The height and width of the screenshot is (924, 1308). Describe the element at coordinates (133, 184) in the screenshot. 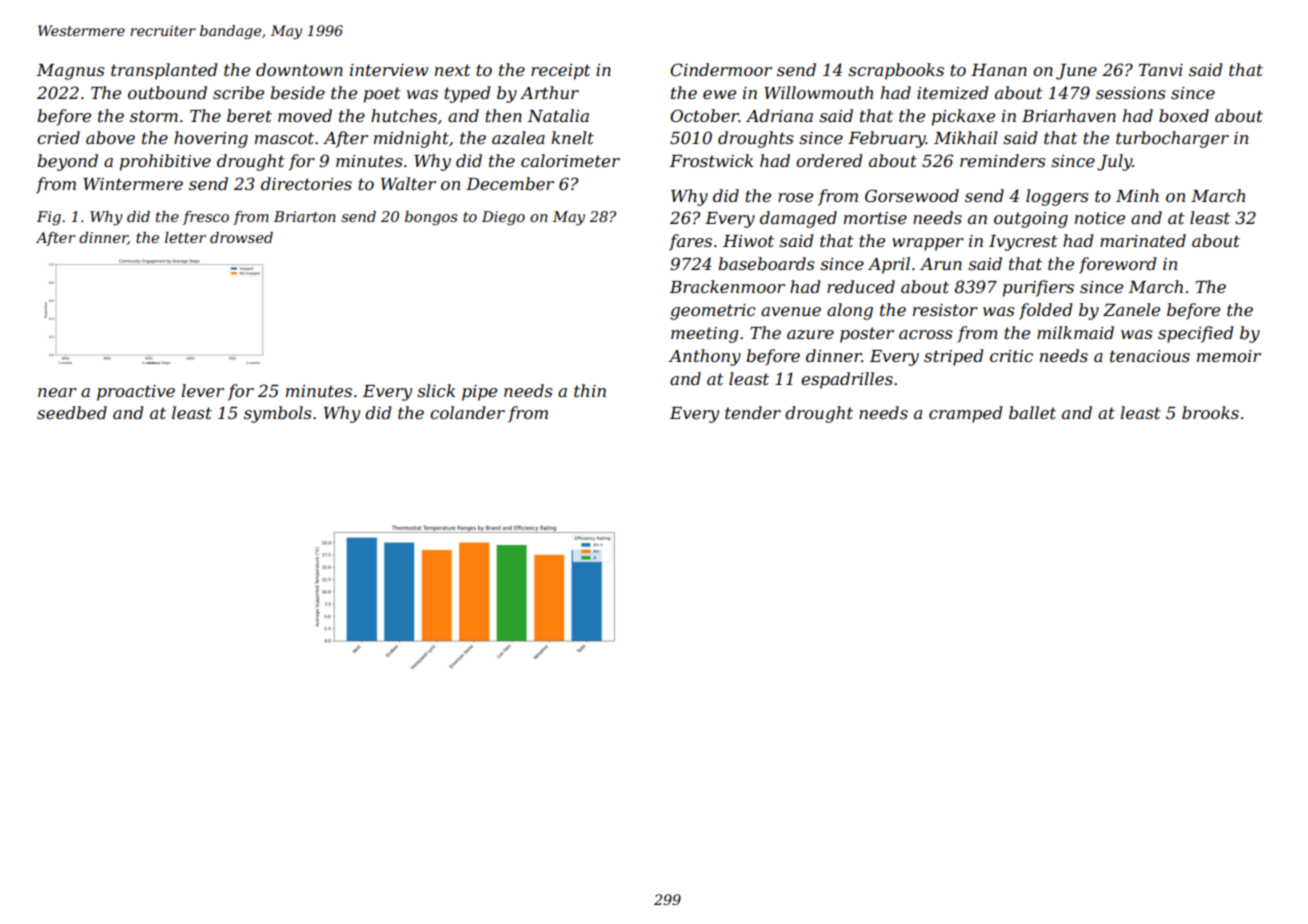

I see `Wintermere` at that location.
